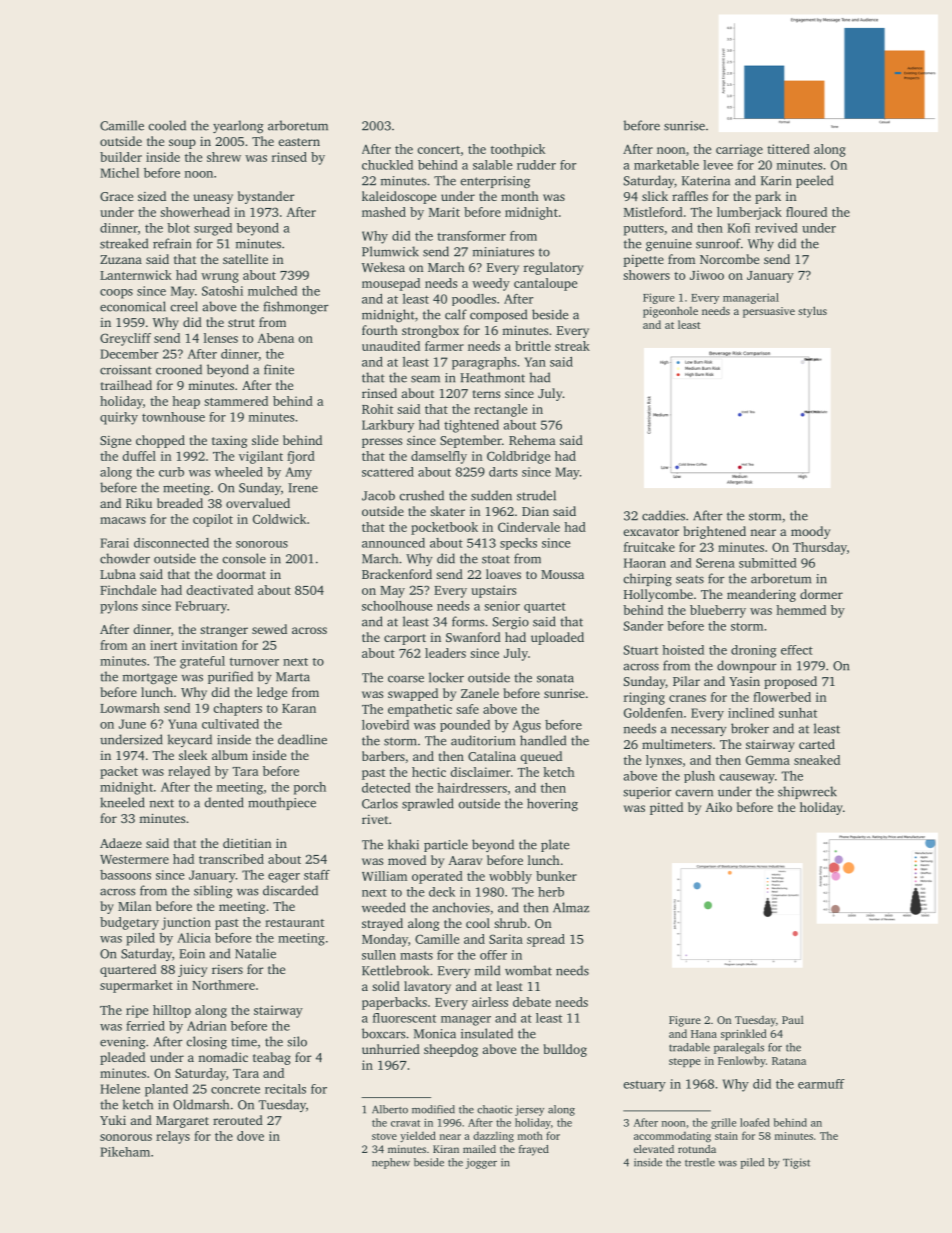 The width and height of the screenshot is (952, 1233). I want to click on jogger, so click(481, 1163).
